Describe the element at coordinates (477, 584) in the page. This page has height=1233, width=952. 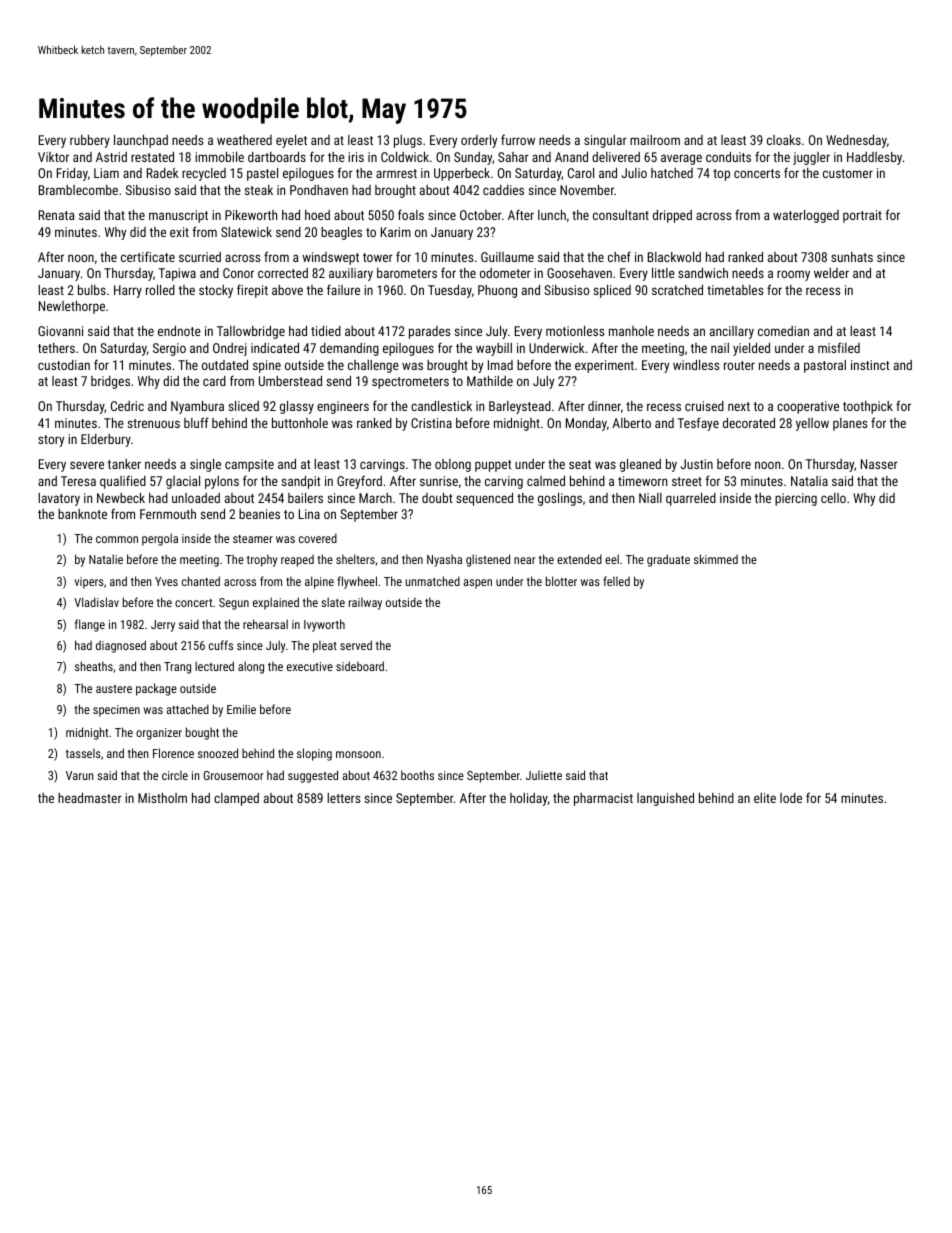
I see `aspen` at that location.
